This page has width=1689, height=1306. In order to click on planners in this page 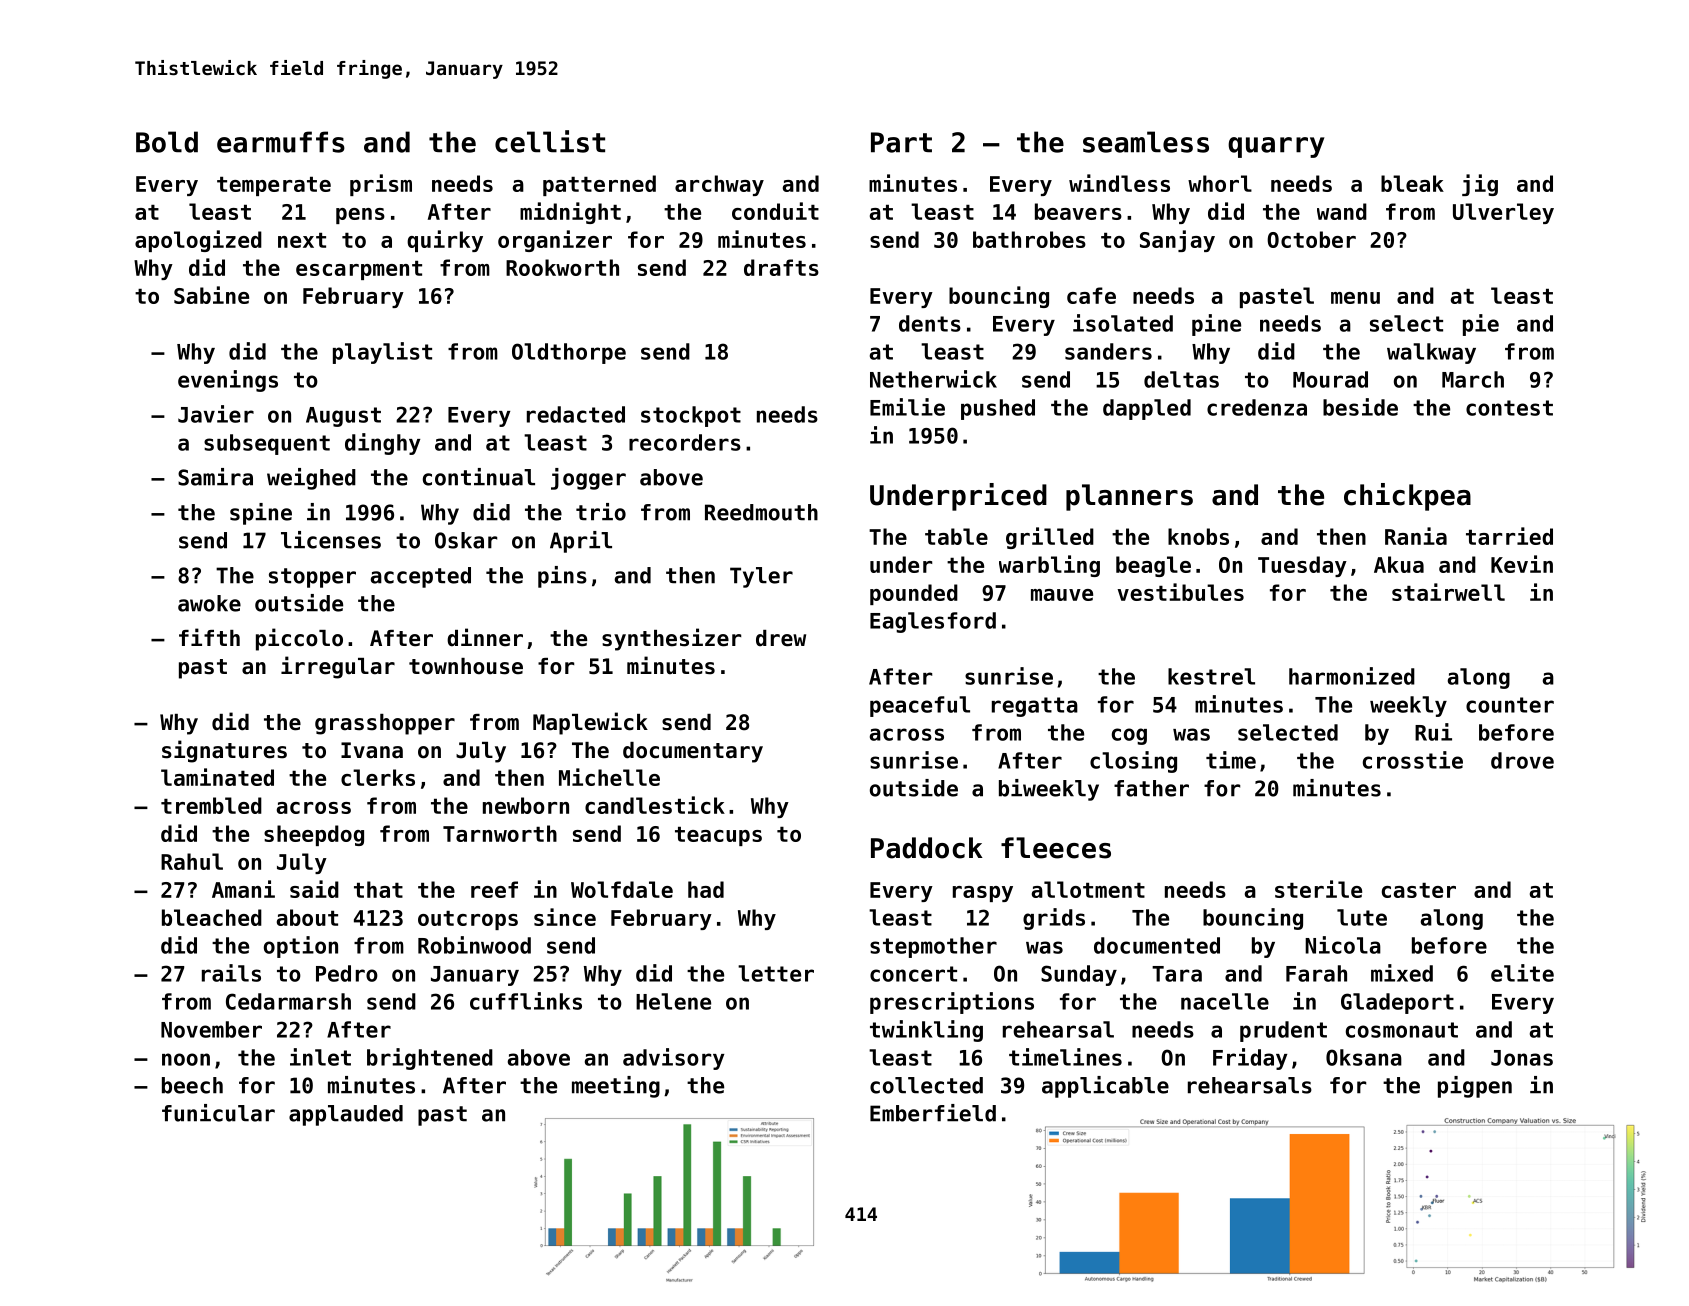, I will do `click(1129, 497)`.
